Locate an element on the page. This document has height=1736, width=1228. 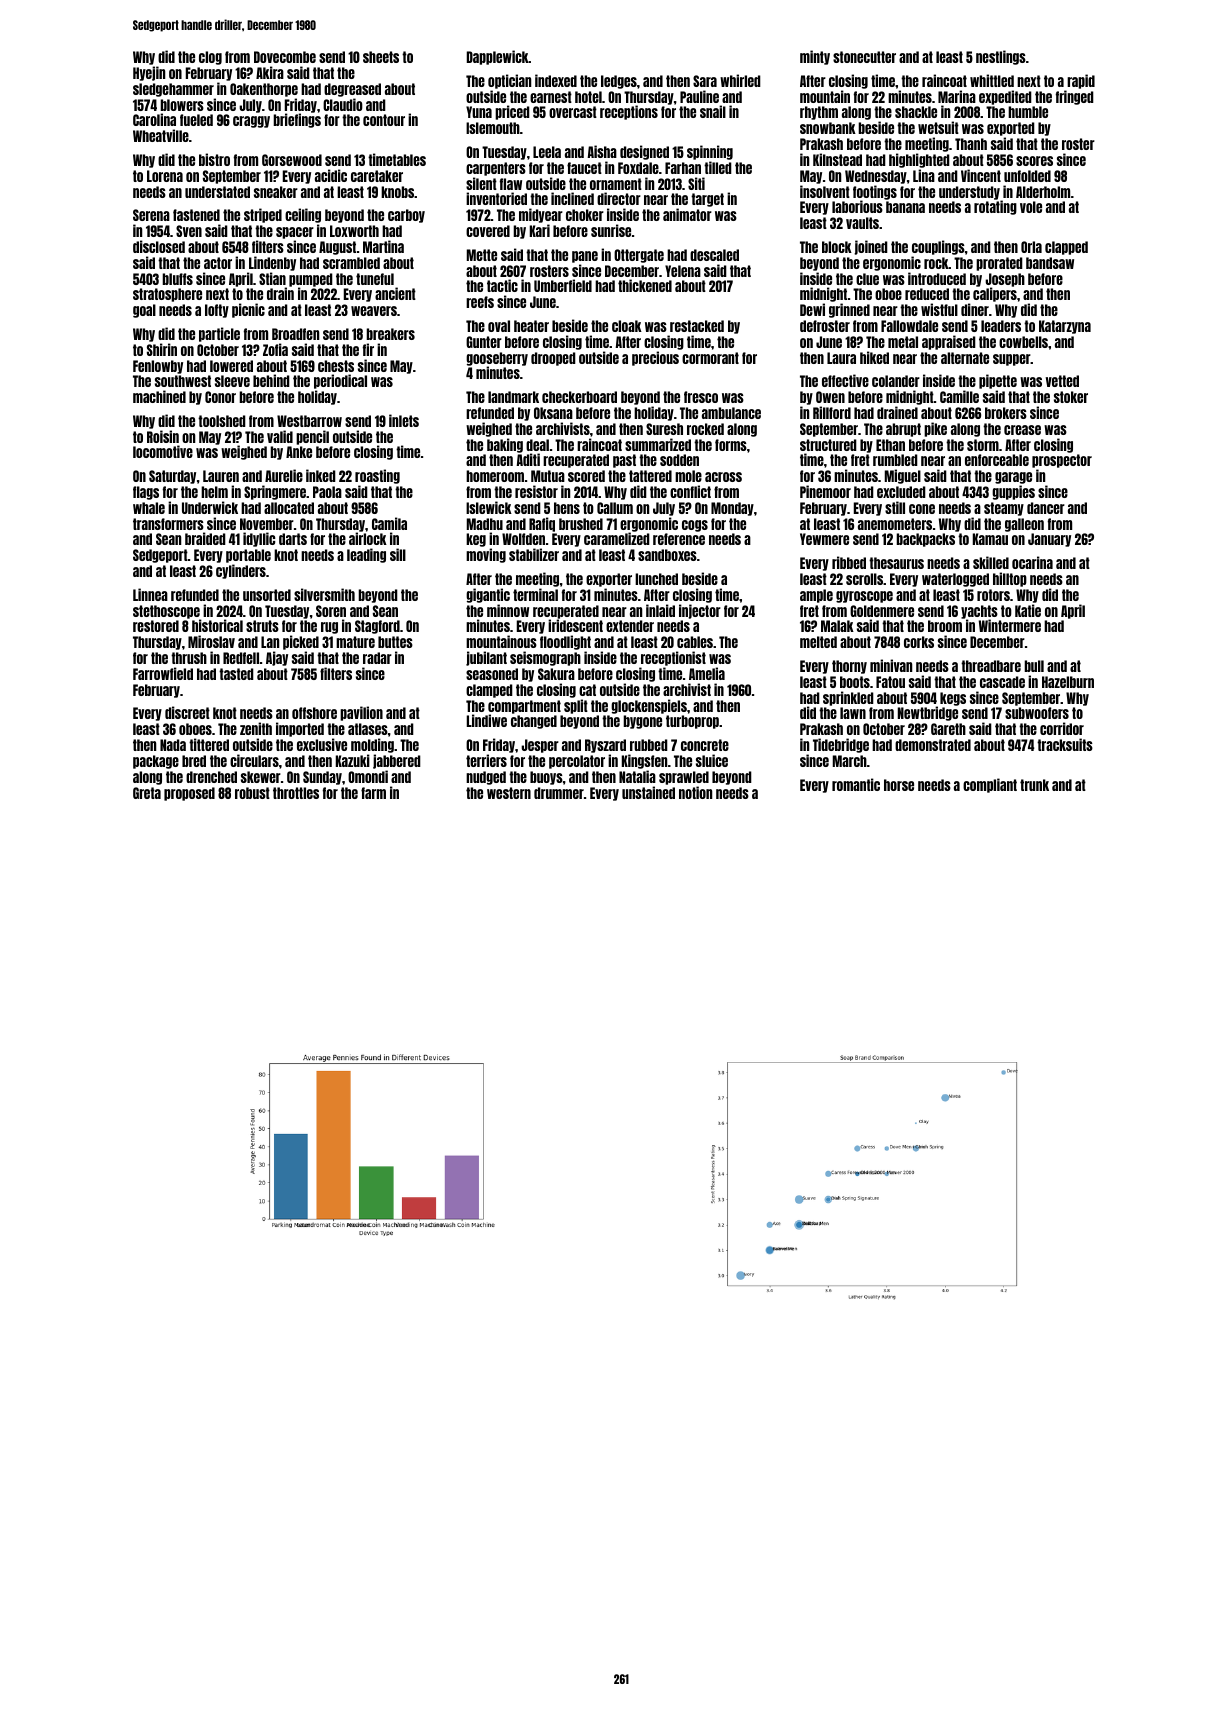
Thanh is located at coordinates (971, 144).
